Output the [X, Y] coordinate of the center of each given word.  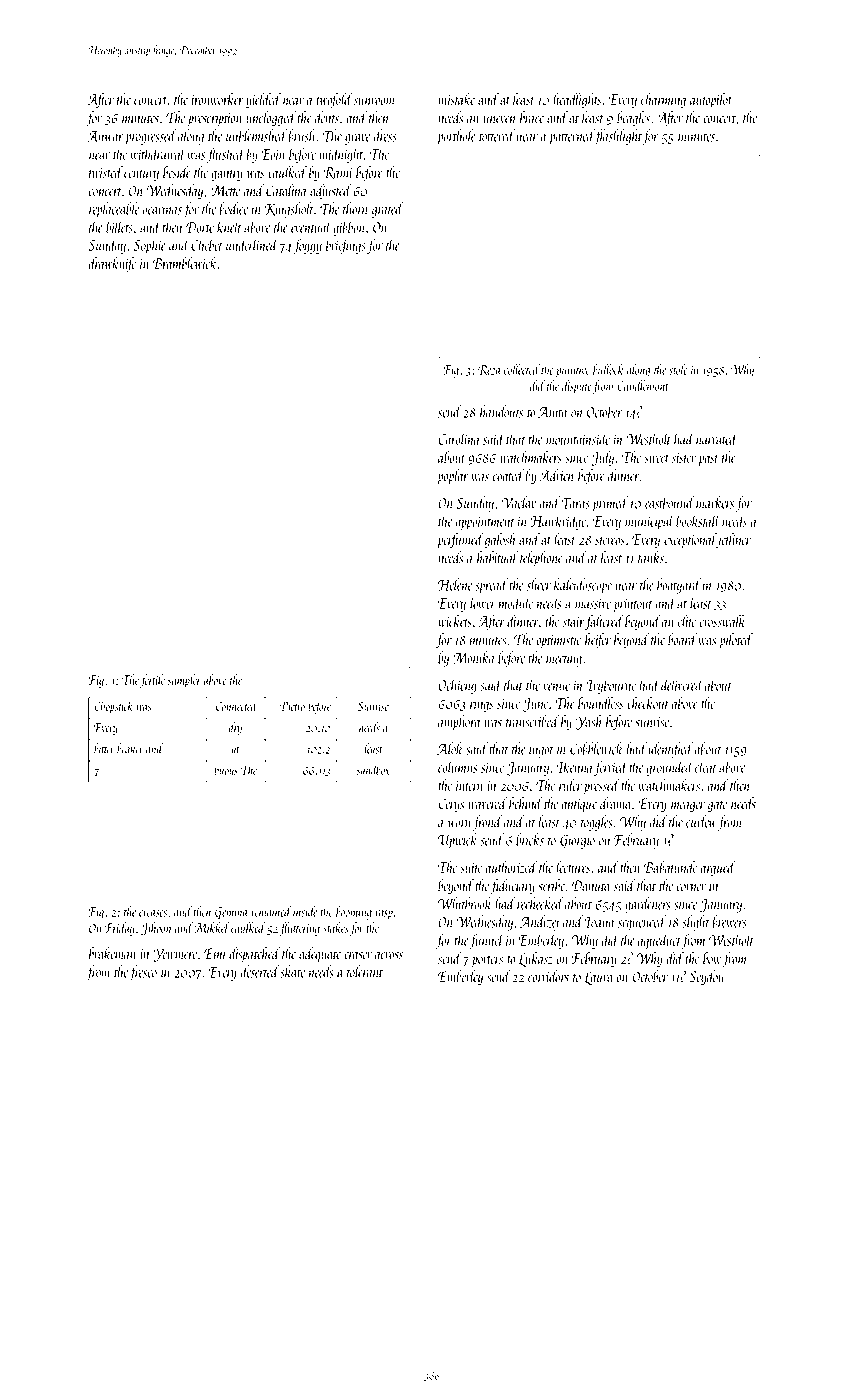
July [602, 458]
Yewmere [175, 955]
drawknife [112, 264]
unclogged [271, 119]
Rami [337, 173]
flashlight [619, 137]
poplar [453, 477]
